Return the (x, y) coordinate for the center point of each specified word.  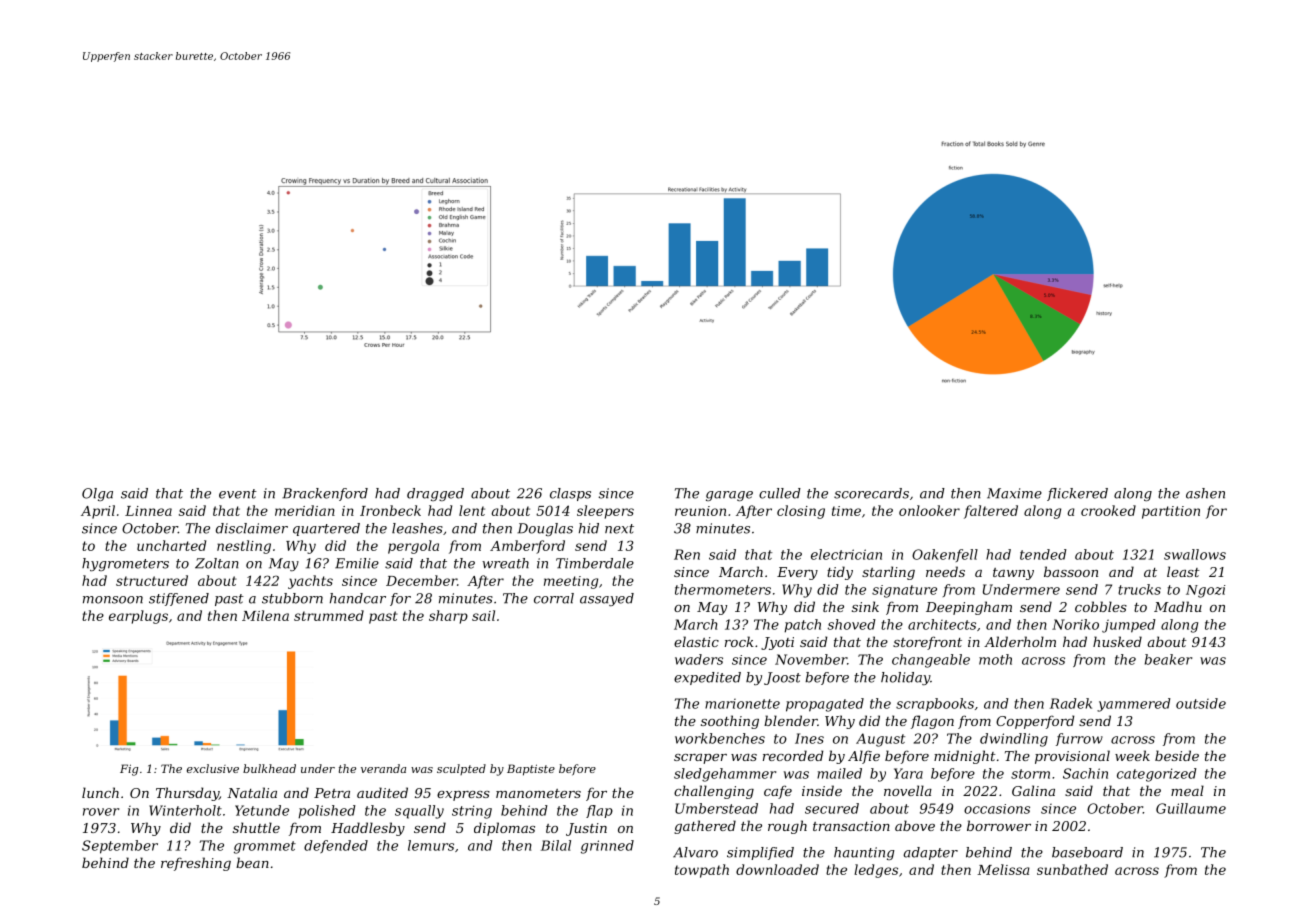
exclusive (213, 768)
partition (1171, 512)
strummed (329, 615)
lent (472, 510)
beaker (1168, 659)
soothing (730, 722)
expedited (707, 678)
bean (252, 862)
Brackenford (325, 494)
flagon (932, 722)
